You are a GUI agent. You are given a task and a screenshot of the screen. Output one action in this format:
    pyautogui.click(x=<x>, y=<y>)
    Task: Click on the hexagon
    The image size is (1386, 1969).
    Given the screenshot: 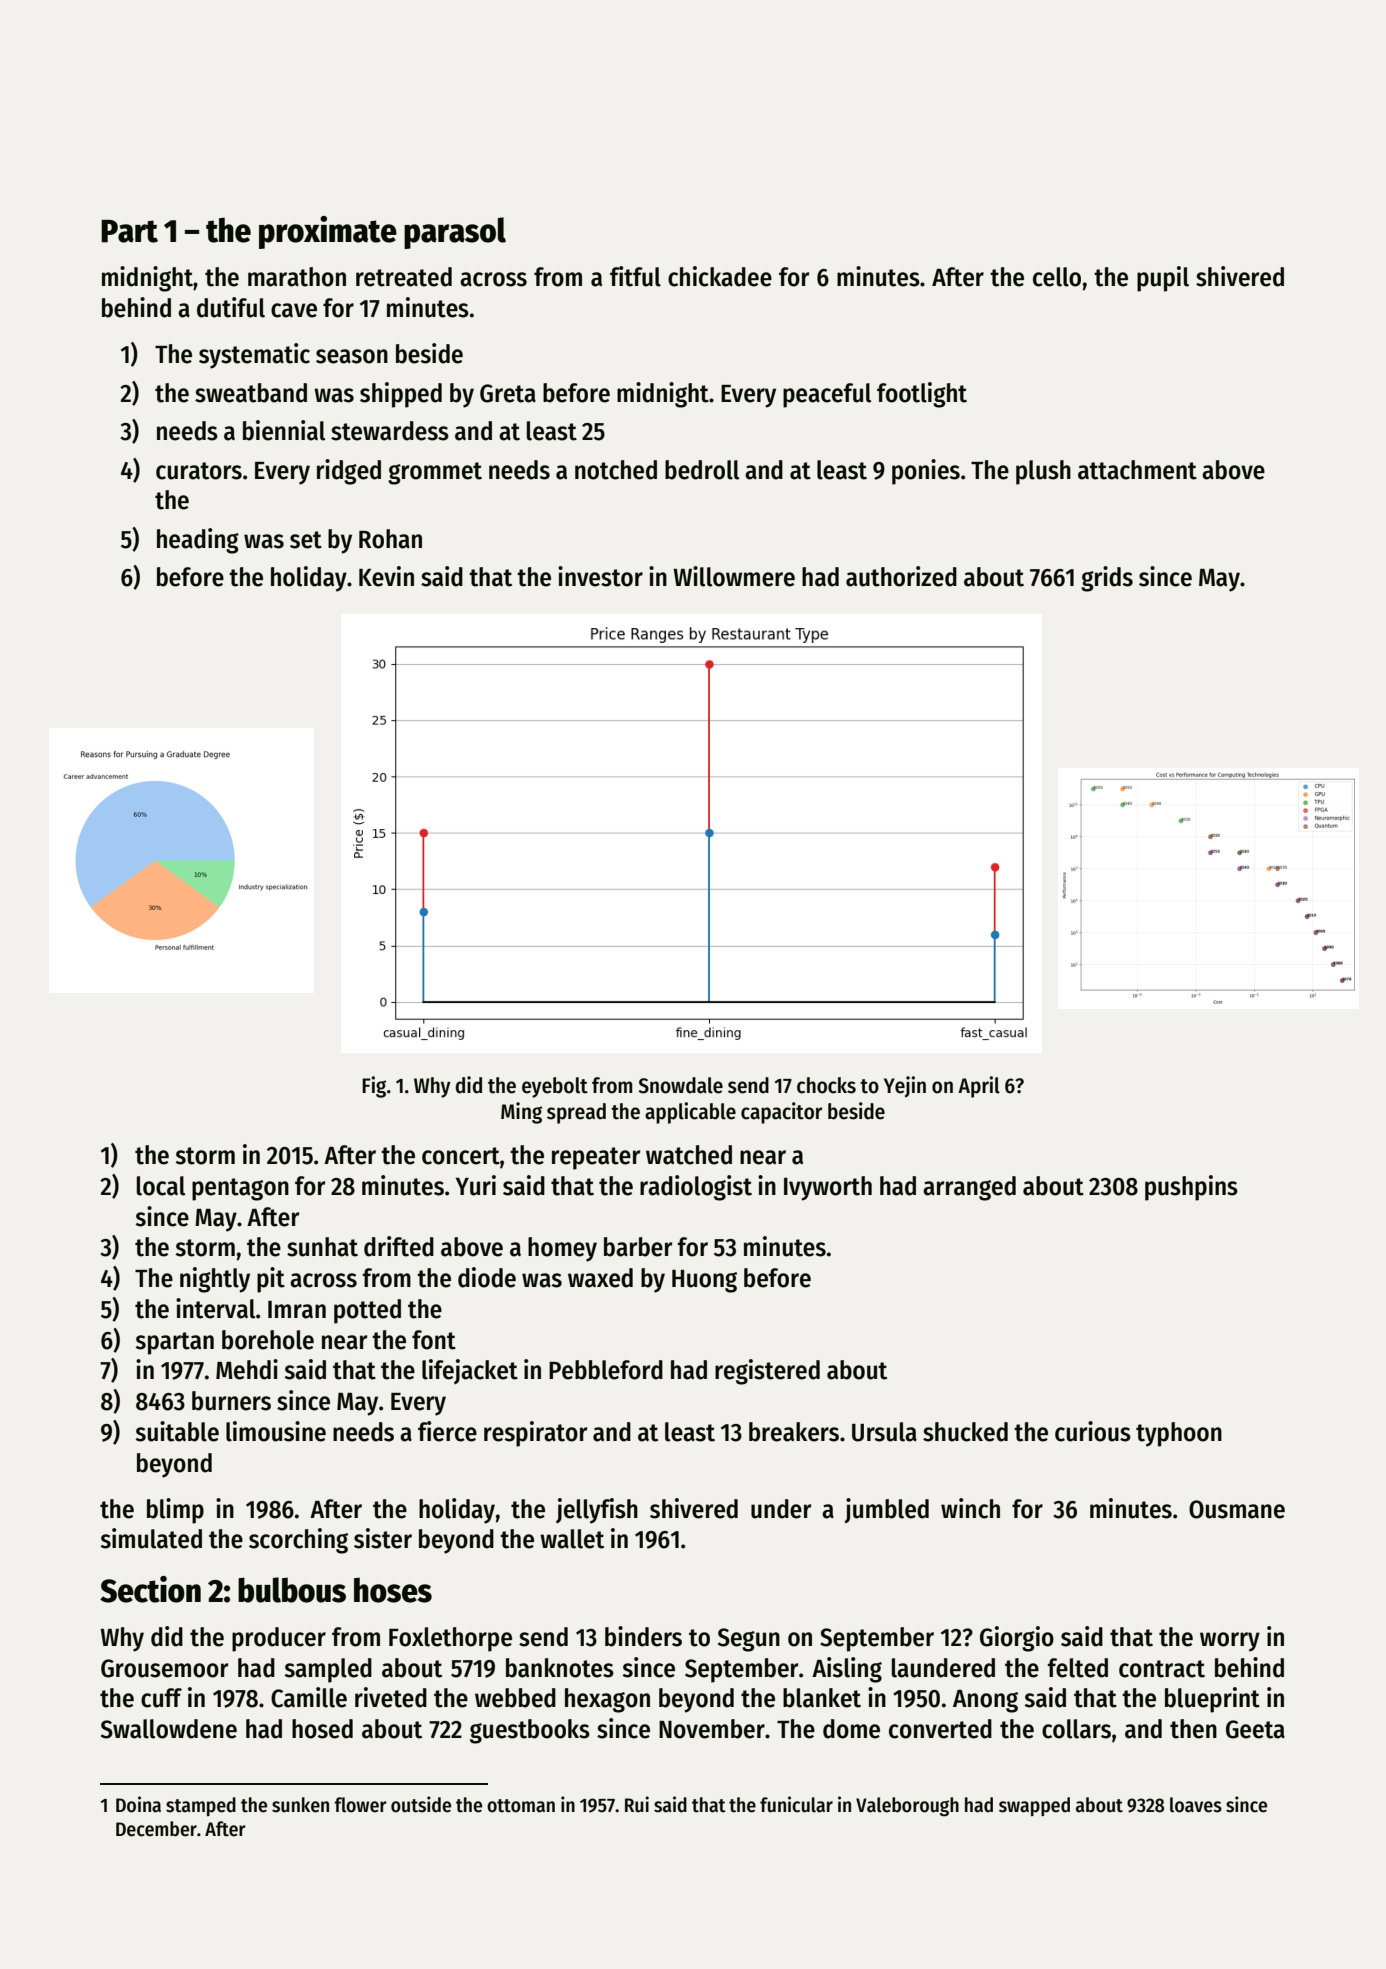 What is the action you would take?
    pyautogui.click(x=607, y=1700)
